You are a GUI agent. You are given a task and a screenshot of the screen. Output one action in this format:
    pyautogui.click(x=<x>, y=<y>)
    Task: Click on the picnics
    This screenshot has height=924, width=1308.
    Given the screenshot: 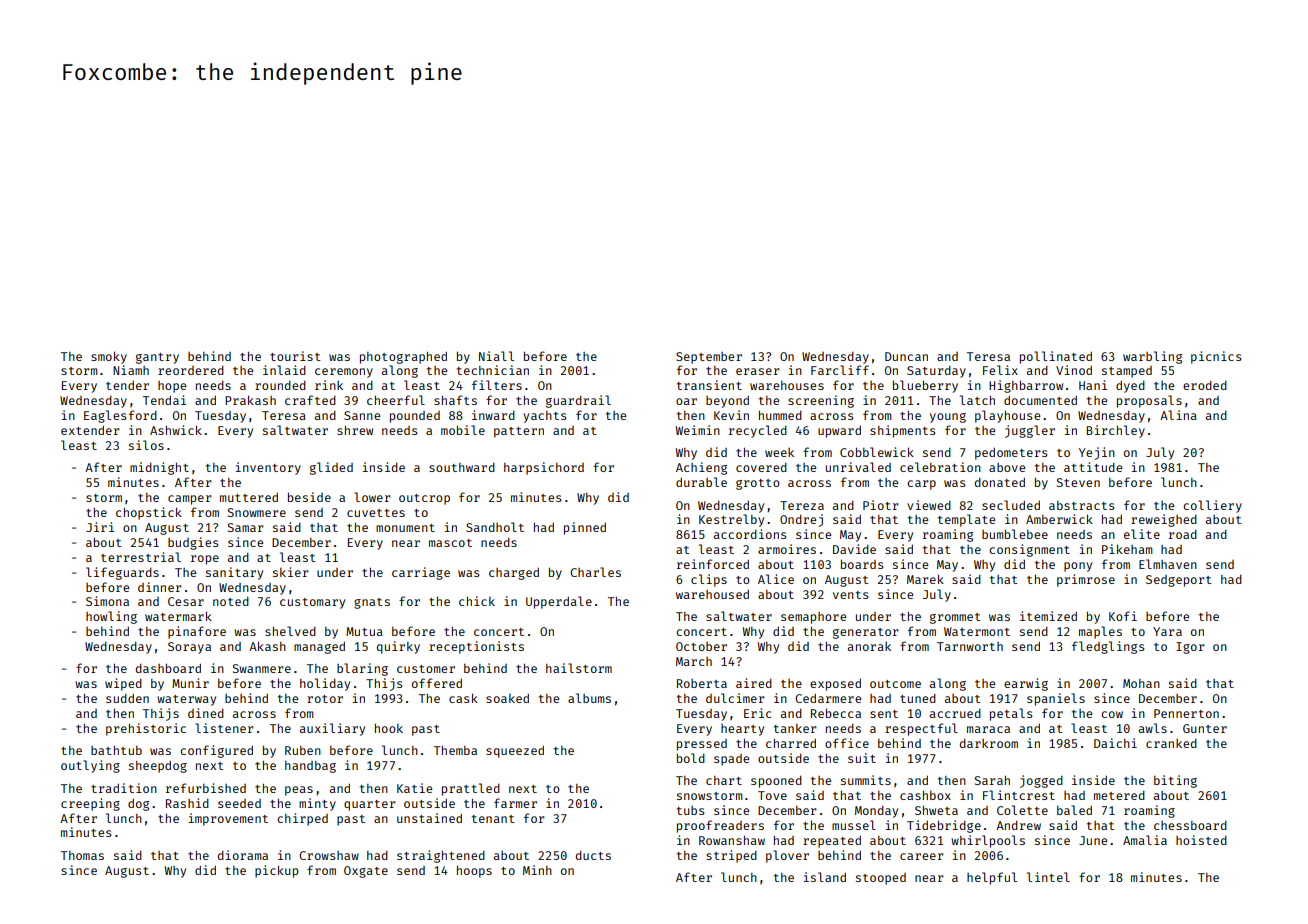 What is the action you would take?
    pyautogui.click(x=1216, y=357)
